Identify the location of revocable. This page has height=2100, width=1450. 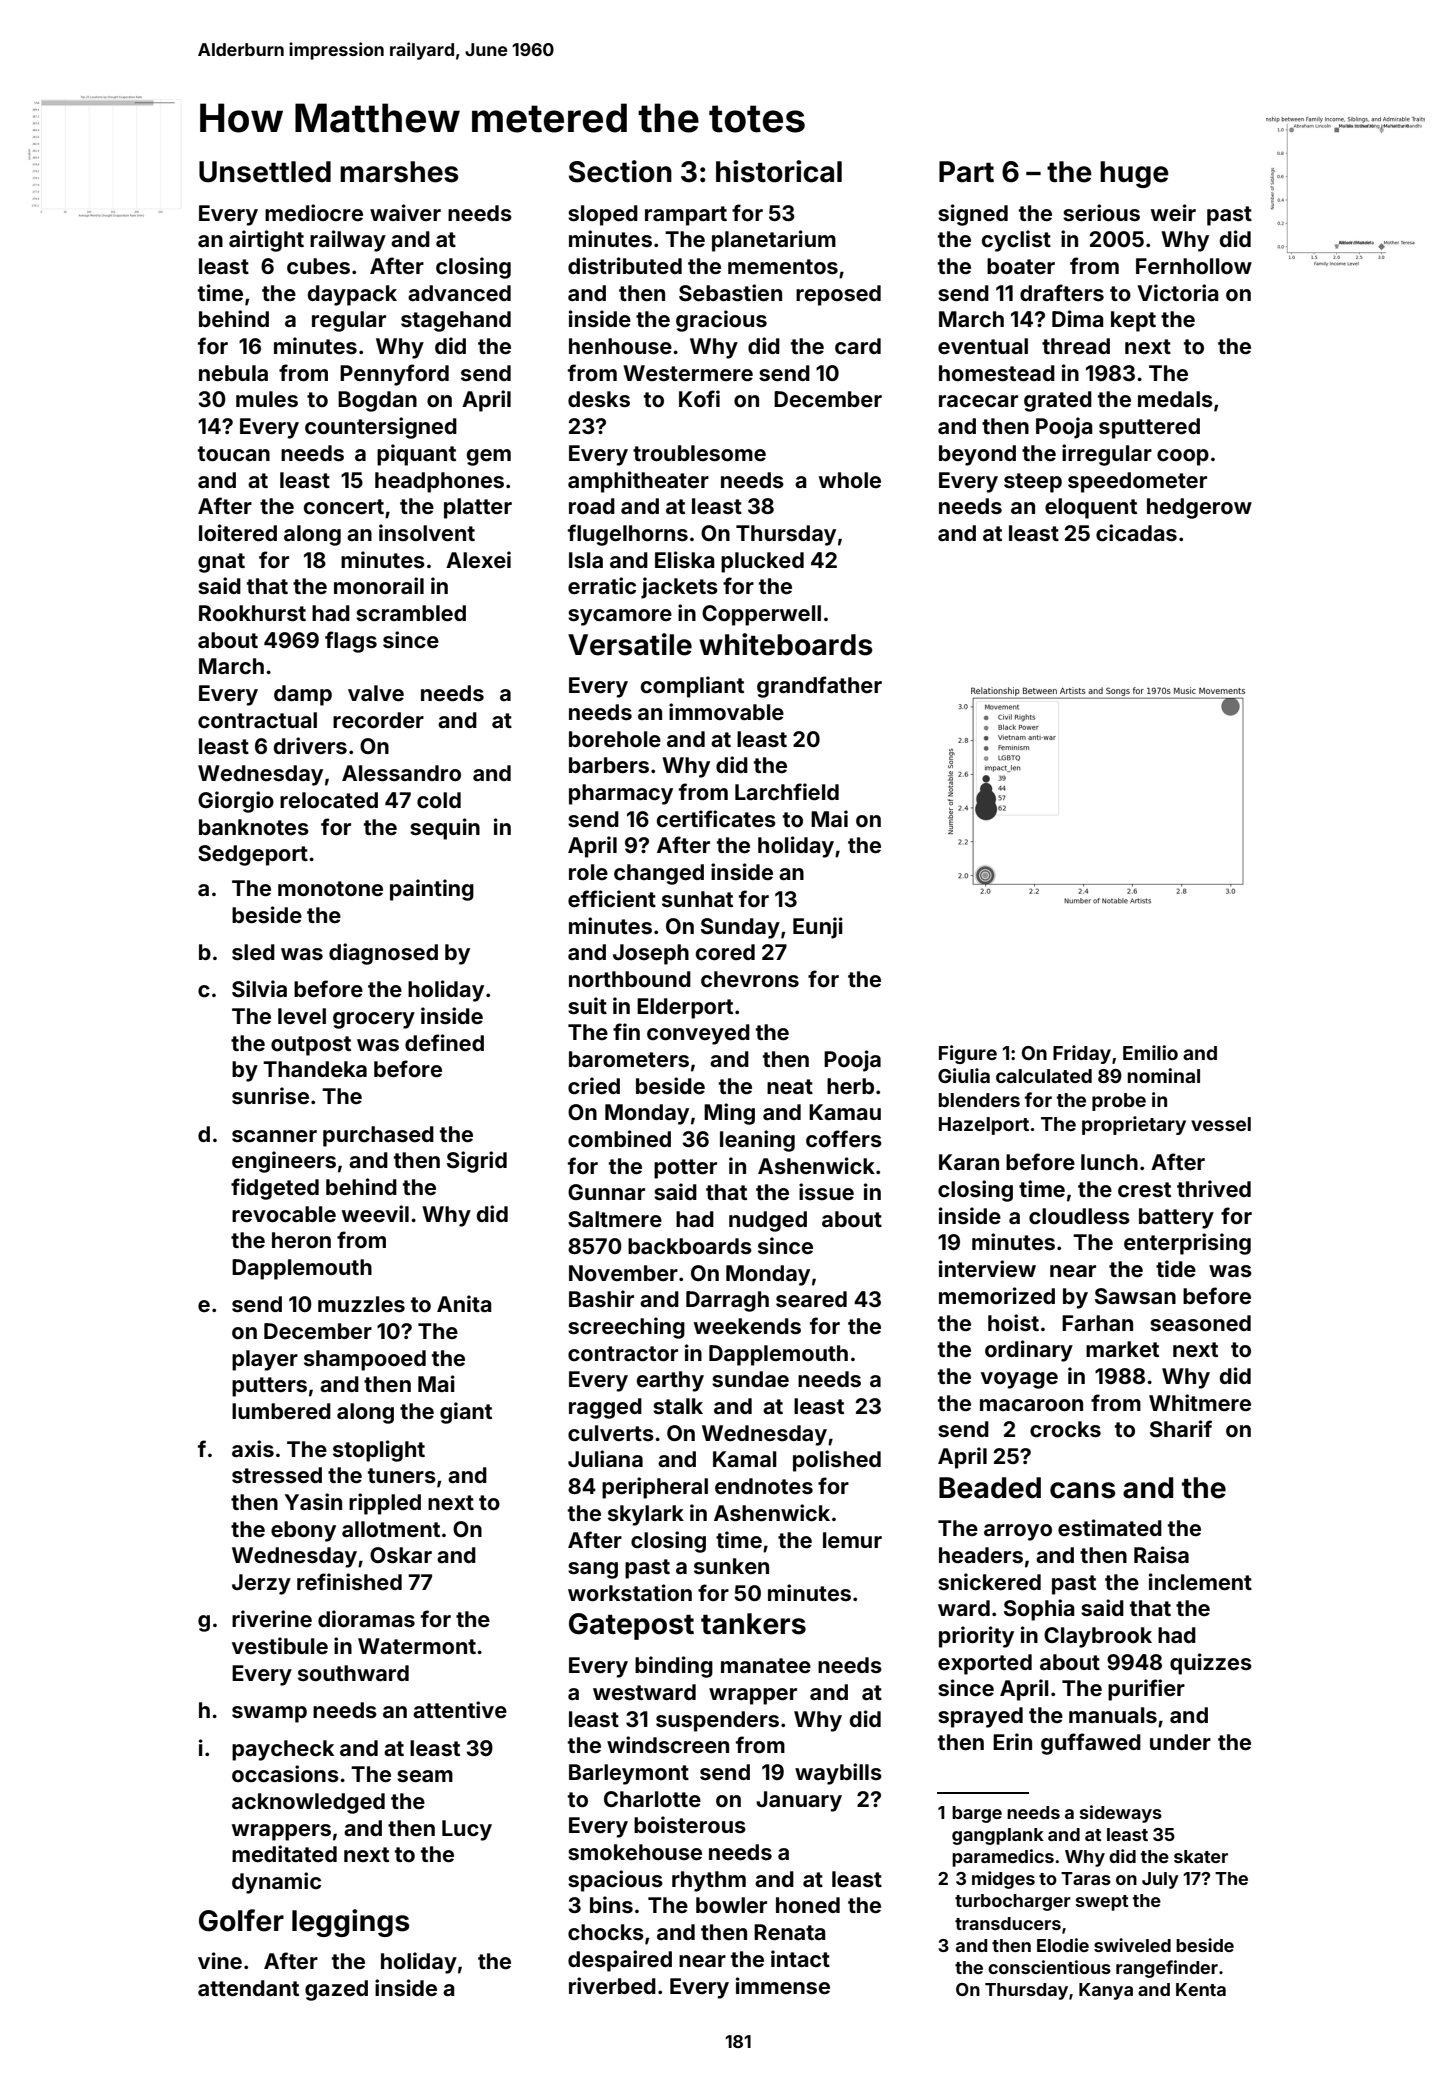
(284, 1214).
